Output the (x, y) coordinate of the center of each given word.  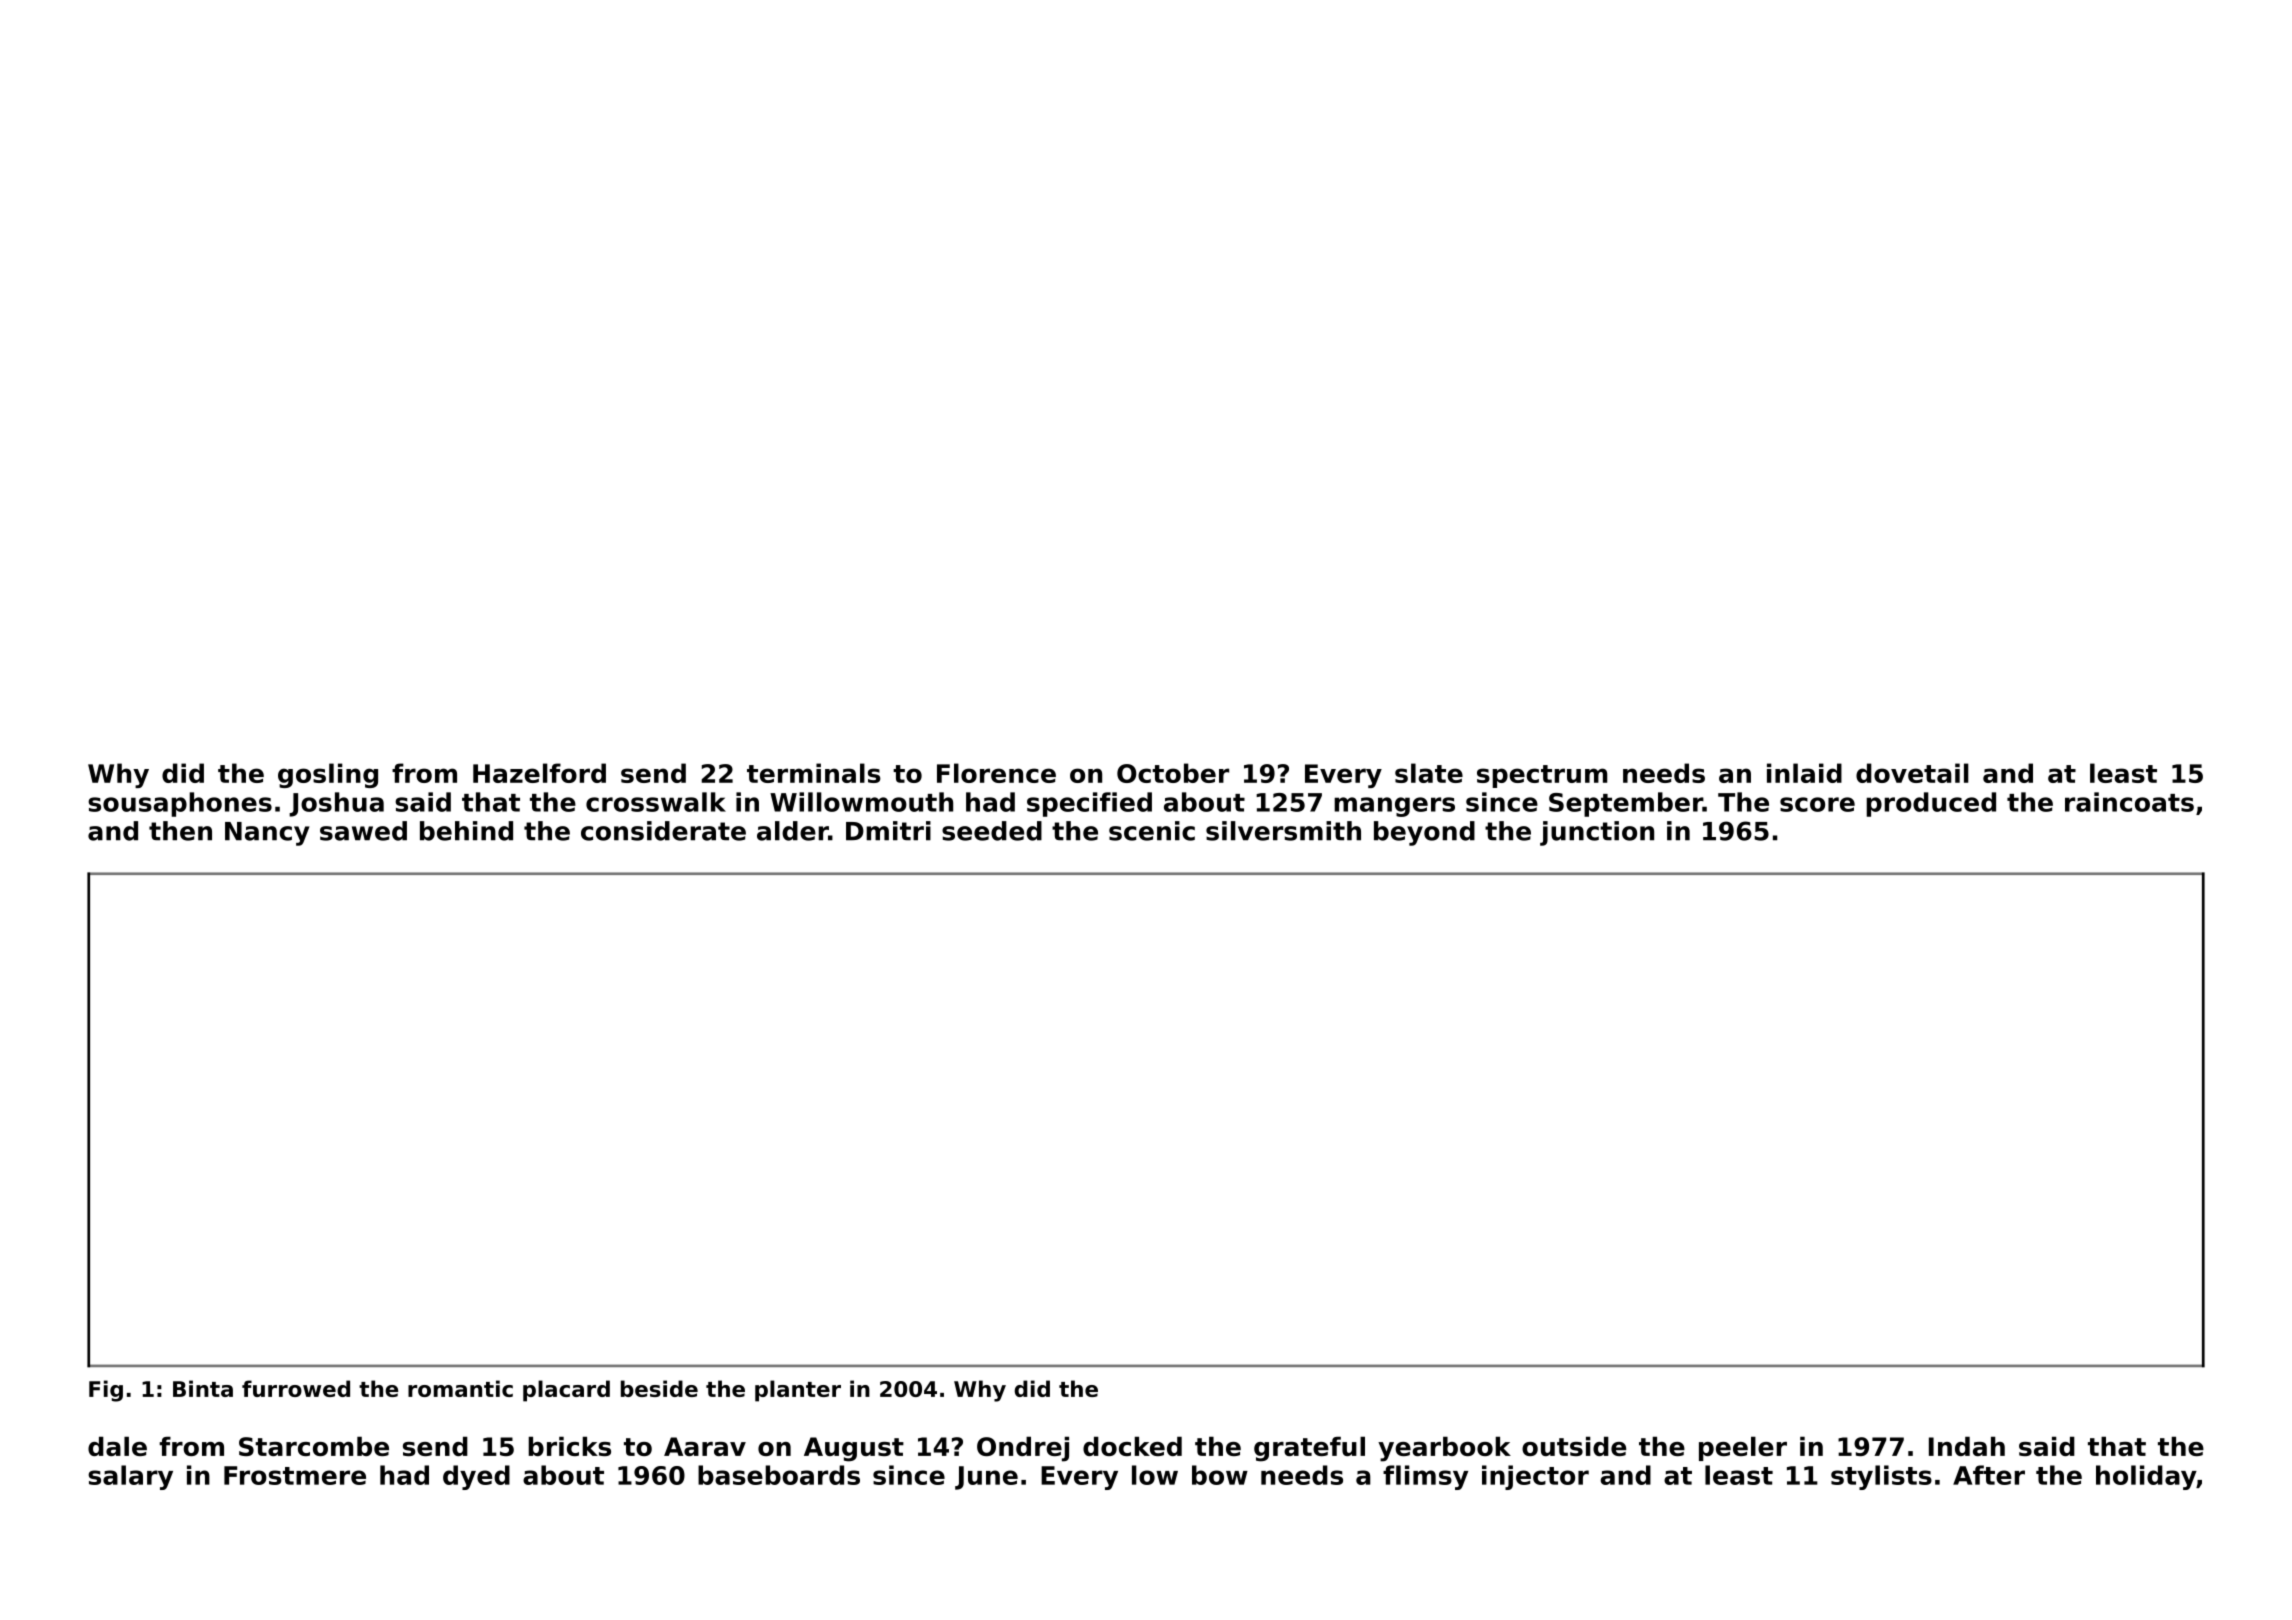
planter (798, 1391)
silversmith (1283, 831)
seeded (992, 831)
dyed (476, 1477)
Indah (1967, 1446)
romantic (460, 1388)
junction (1597, 833)
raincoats (2129, 802)
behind (466, 831)
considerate (663, 831)
